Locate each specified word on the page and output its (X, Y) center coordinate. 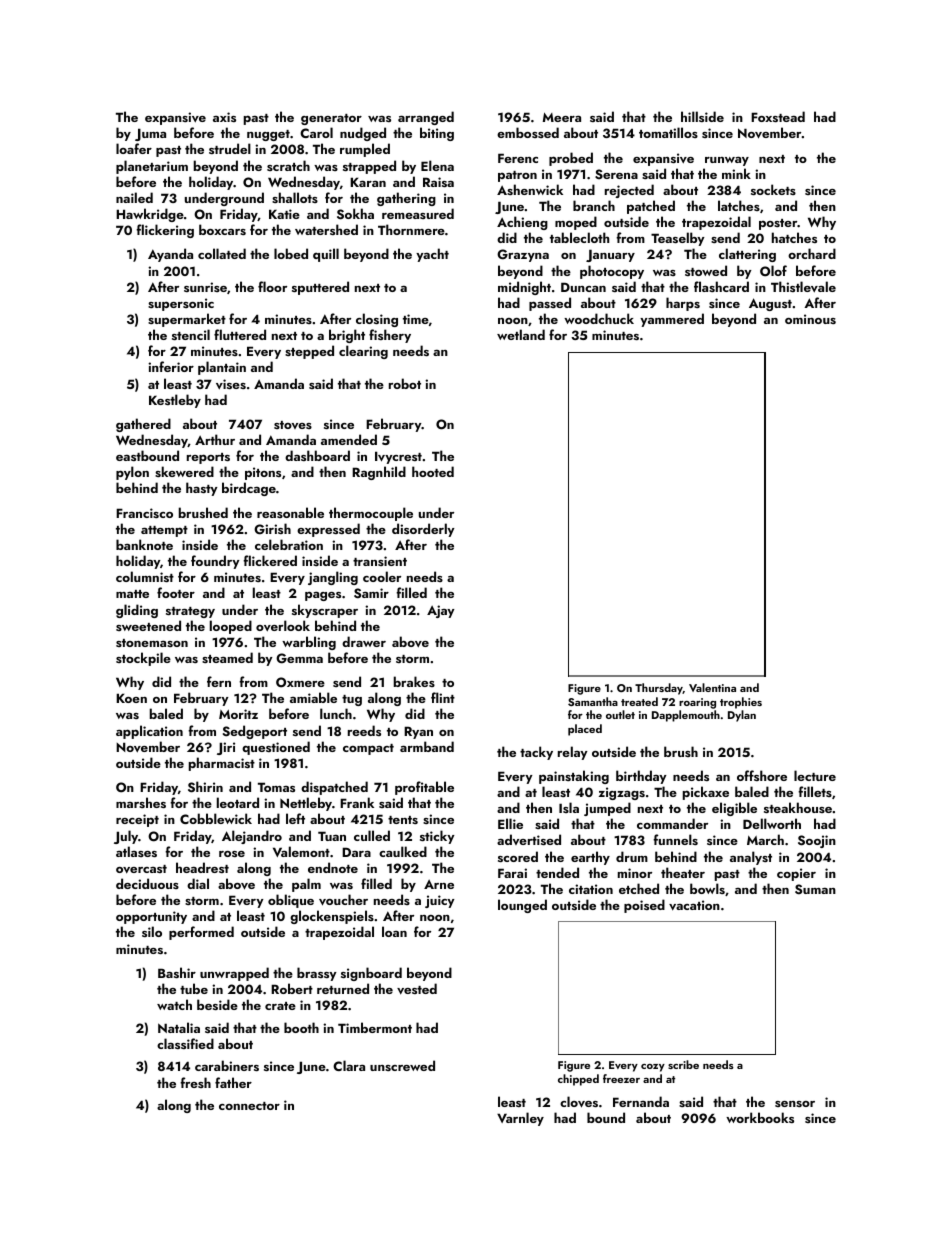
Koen (131, 698)
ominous (810, 319)
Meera (562, 117)
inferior (171, 366)
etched (639, 888)
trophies (741, 703)
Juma (150, 134)
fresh (195, 1082)
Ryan (418, 732)
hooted (433, 471)
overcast (141, 869)
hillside (702, 116)
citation (591, 889)
